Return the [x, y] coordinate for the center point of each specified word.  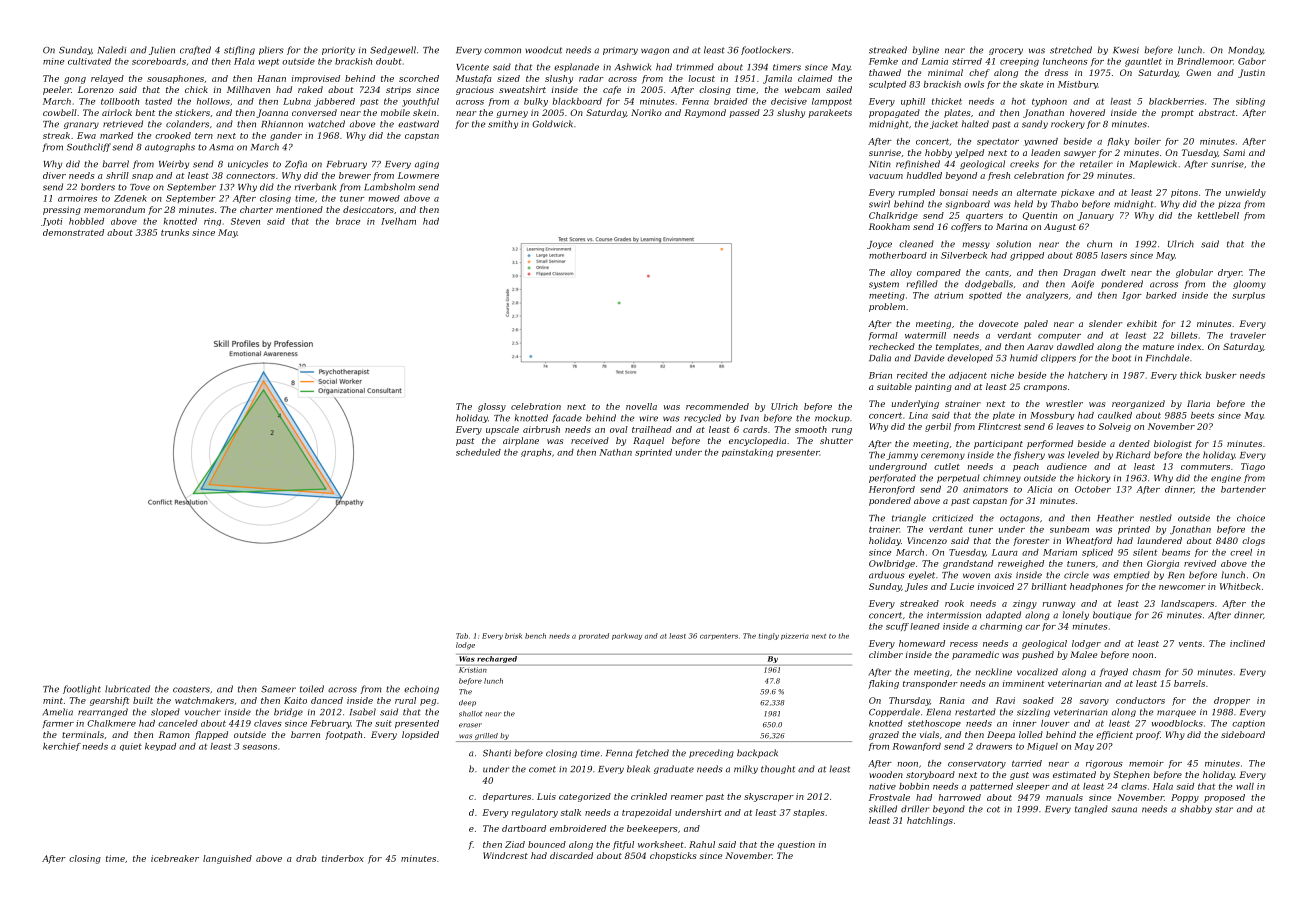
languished [227, 859]
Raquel [648, 441]
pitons [1184, 193]
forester [1031, 541]
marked [116, 135]
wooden [886, 774]
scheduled [478, 452]
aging [427, 165]
